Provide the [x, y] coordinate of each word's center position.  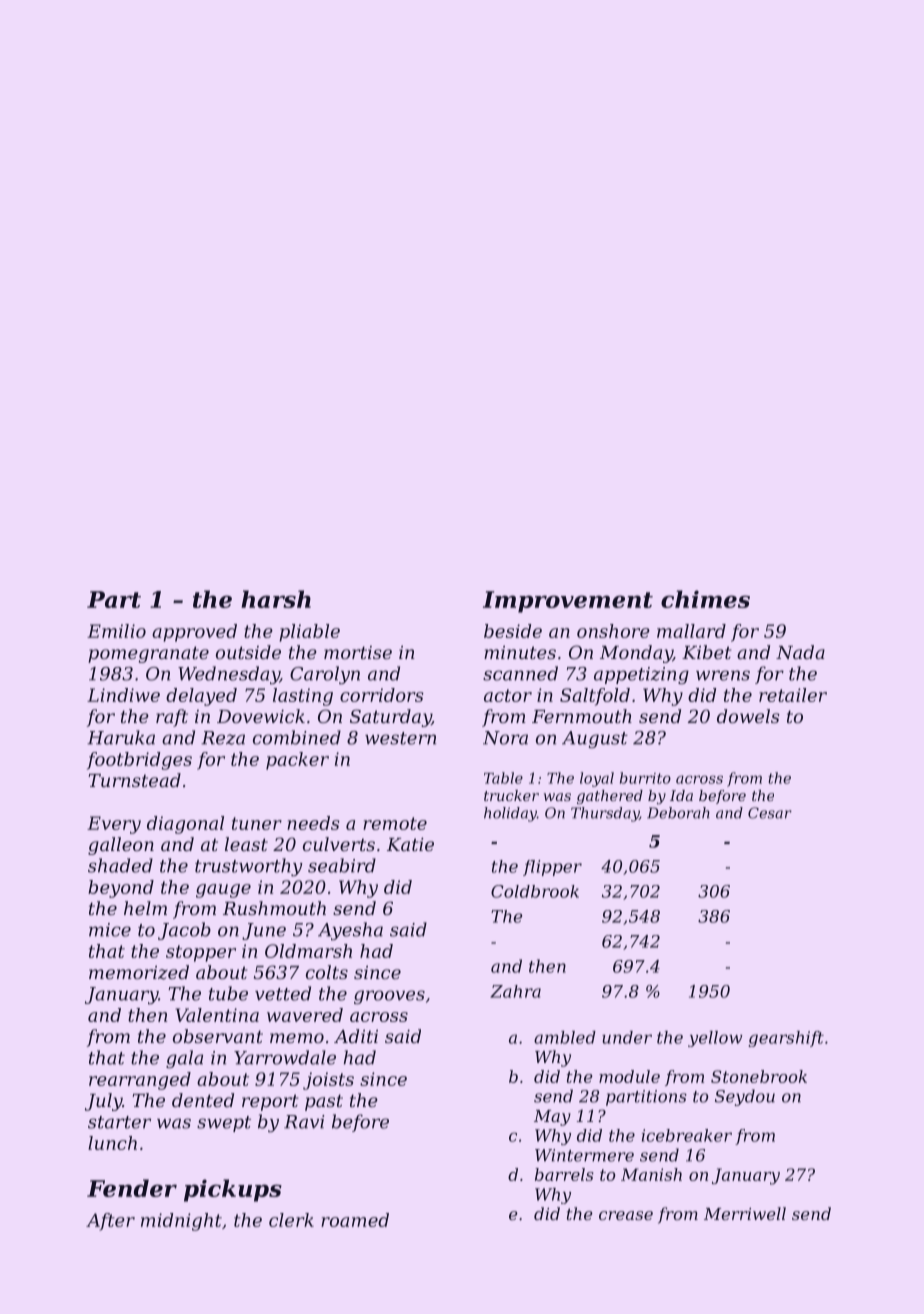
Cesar [770, 813]
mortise [358, 652]
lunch [112, 1143]
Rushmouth [274, 908]
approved [194, 633]
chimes [705, 599]
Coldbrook [535, 891]
